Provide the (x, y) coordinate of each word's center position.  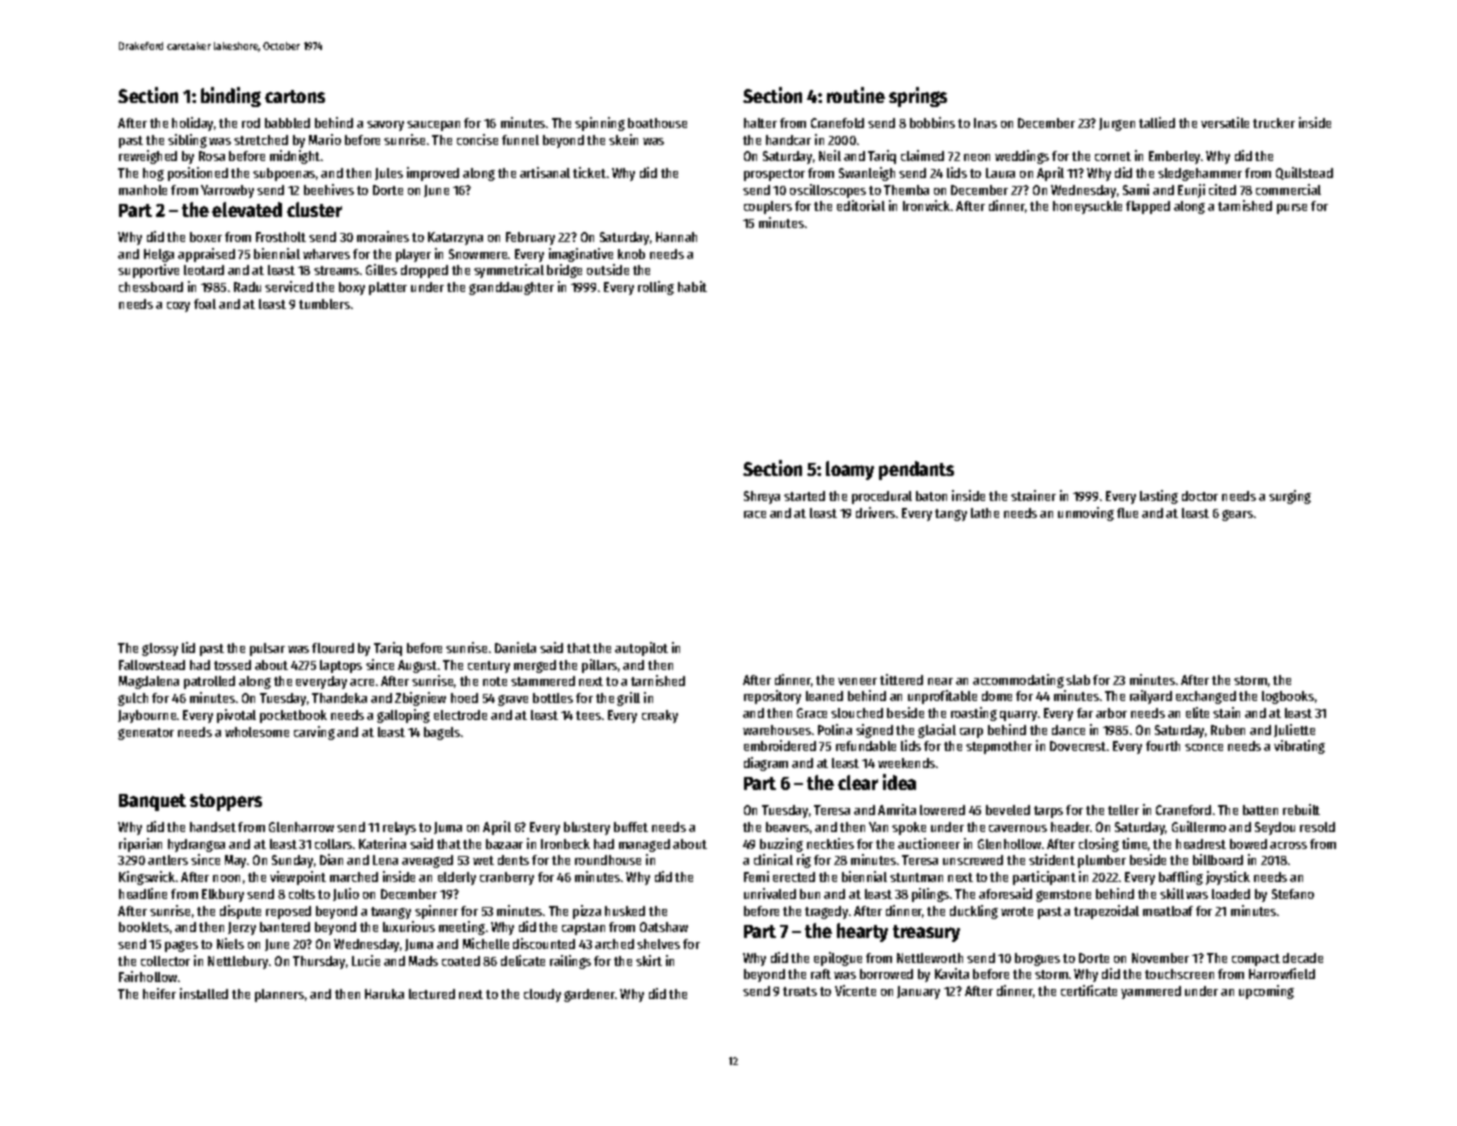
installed (204, 993)
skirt (649, 960)
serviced (289, 286)
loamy (850, 470)
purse (1292, 209)
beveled (1008, 810)
